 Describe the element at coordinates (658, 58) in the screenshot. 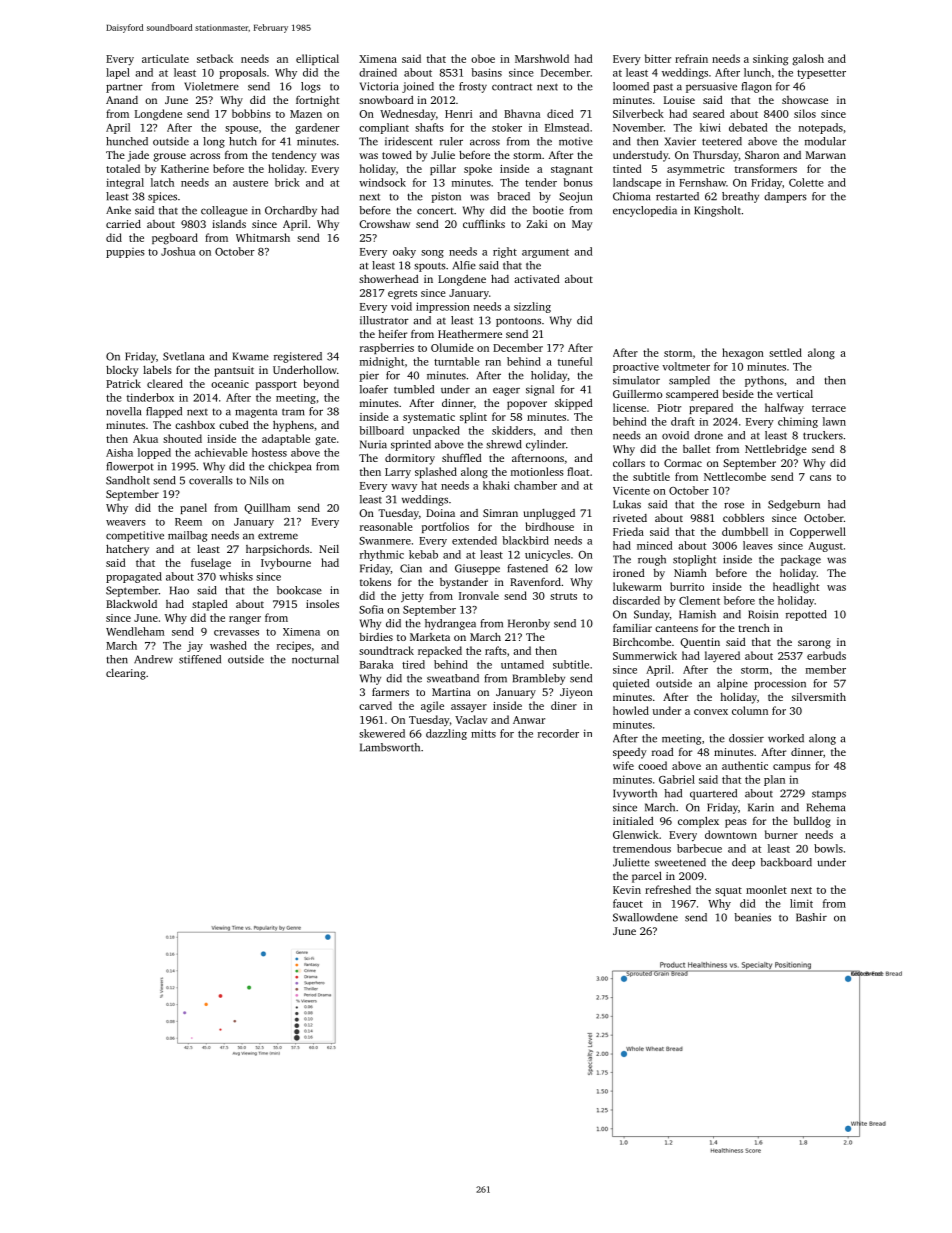

I see `bitter` at that location.
